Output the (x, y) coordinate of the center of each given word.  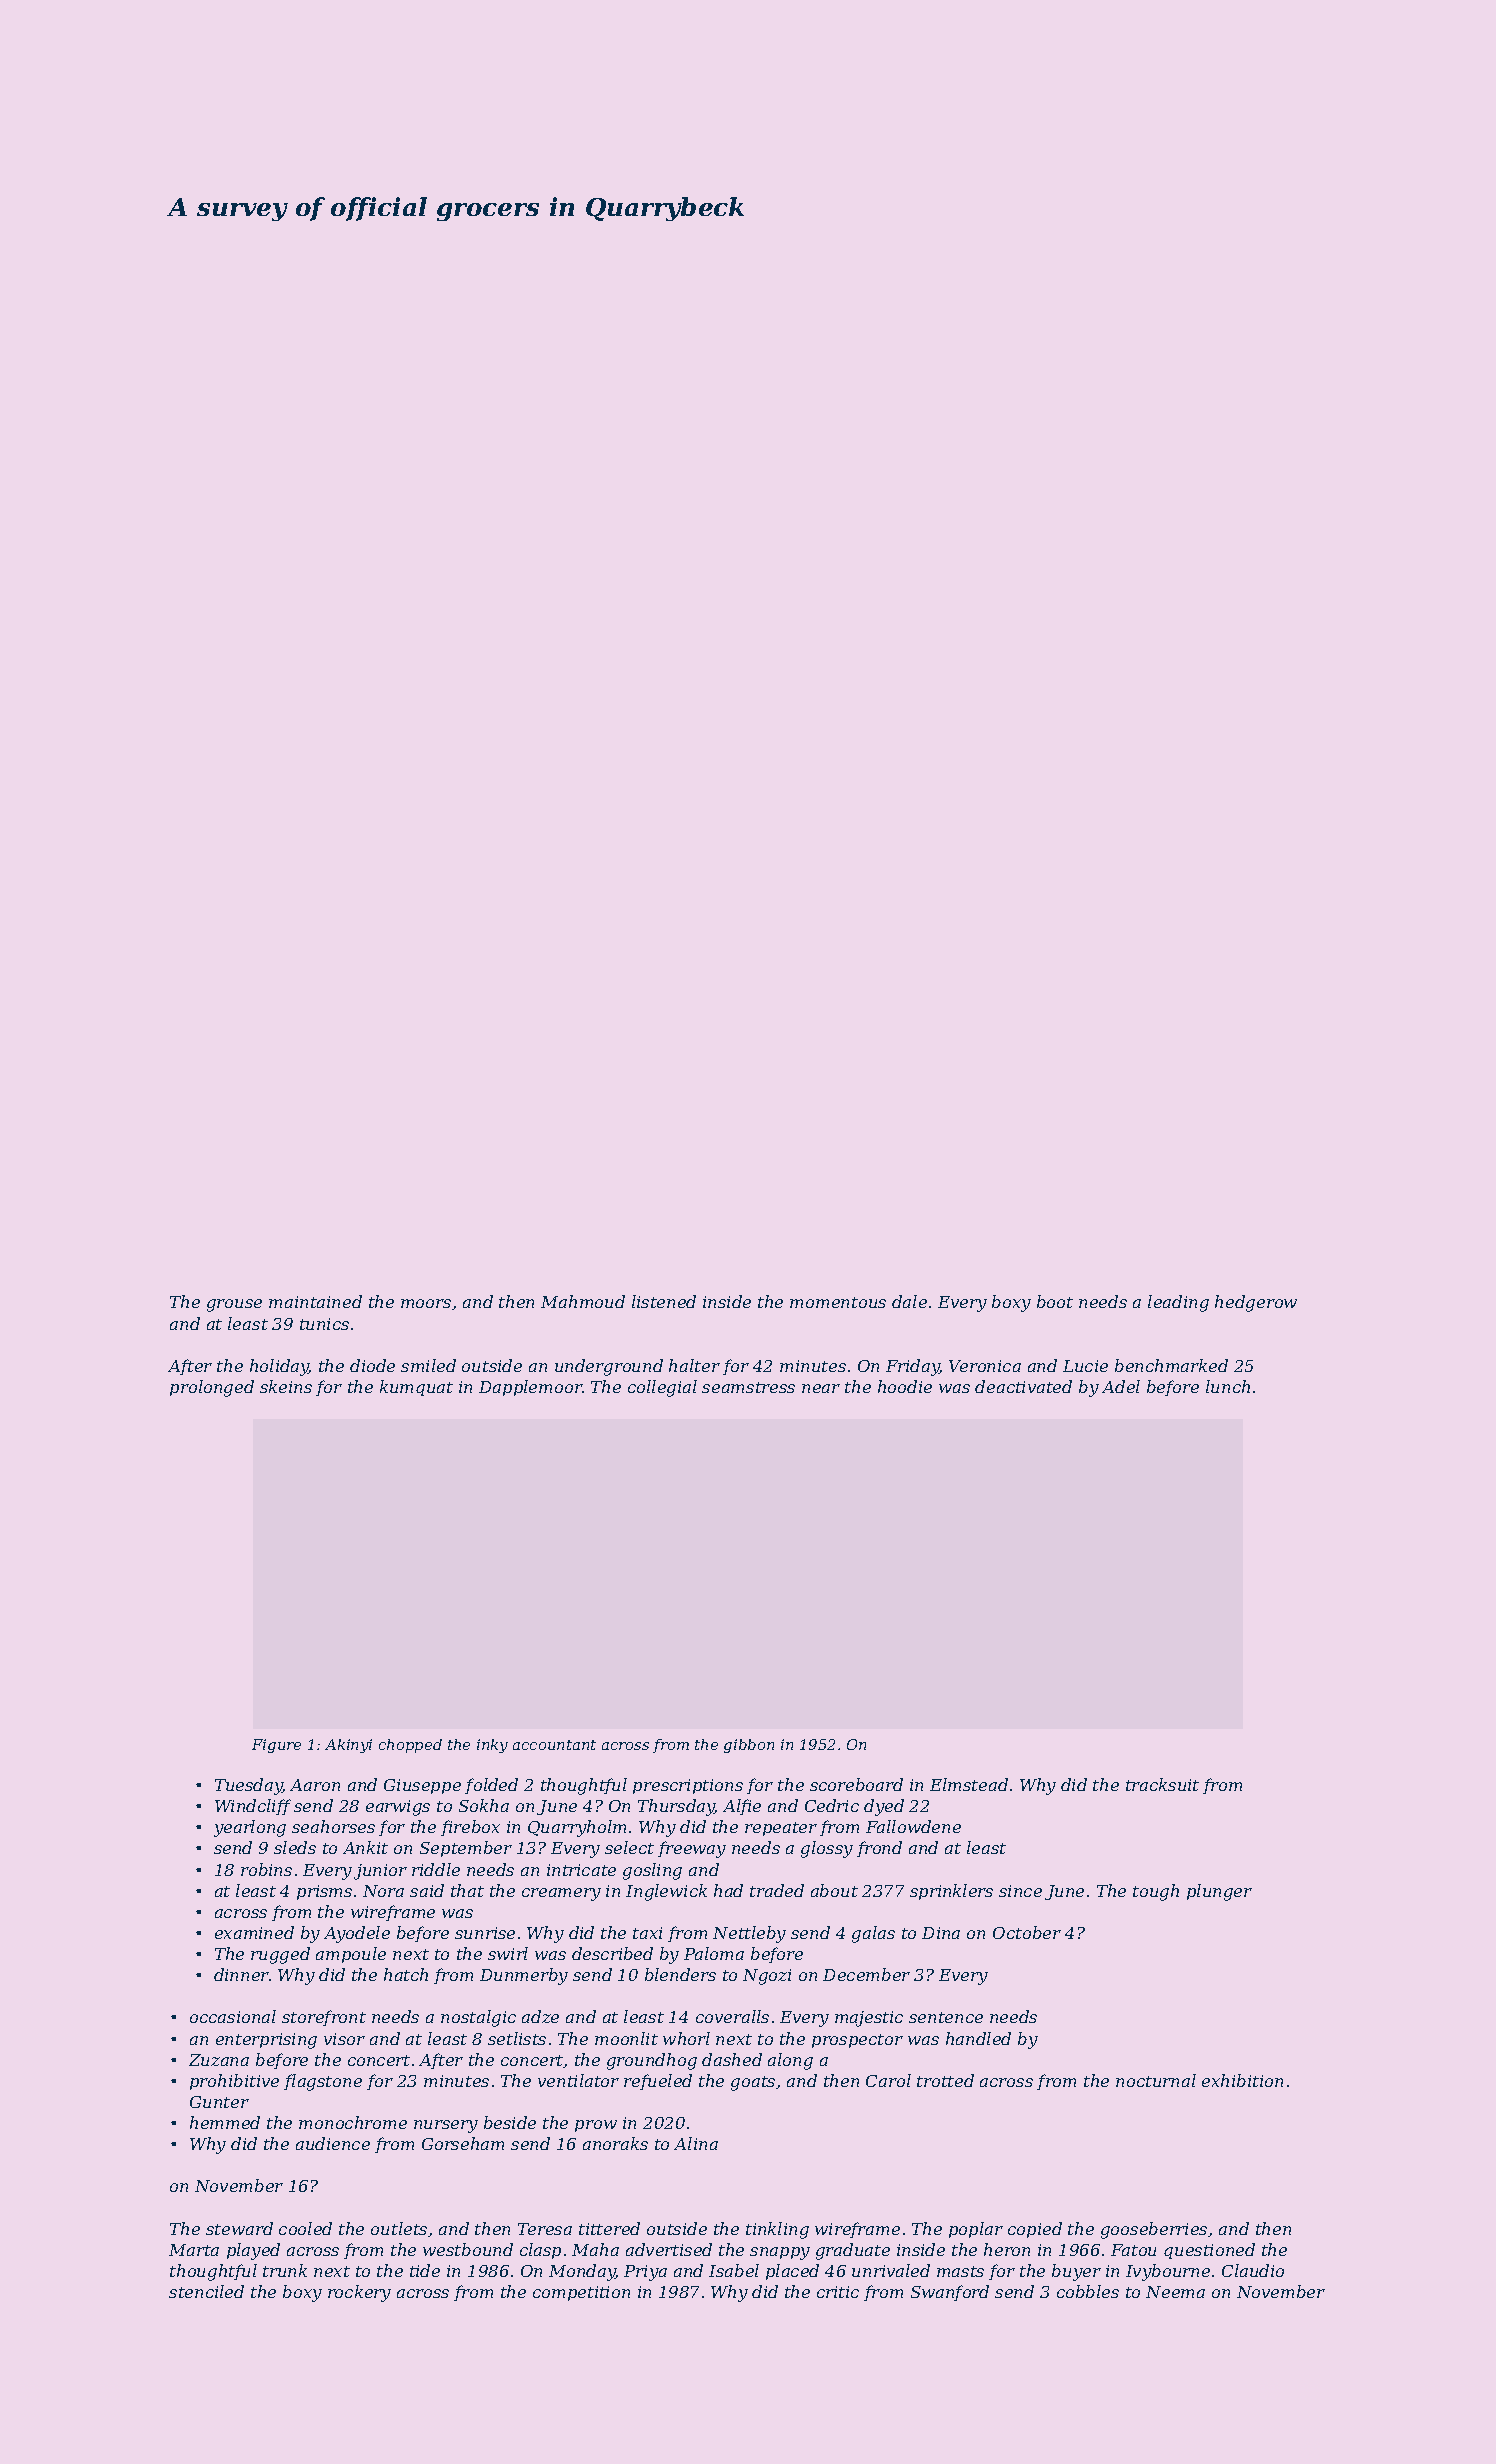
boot (1055, 1301)
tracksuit (1162, 1784)
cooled (305, 2228)
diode (372, 1365)
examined (254, 1932)
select (629, 1847)
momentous (838, 1302)
